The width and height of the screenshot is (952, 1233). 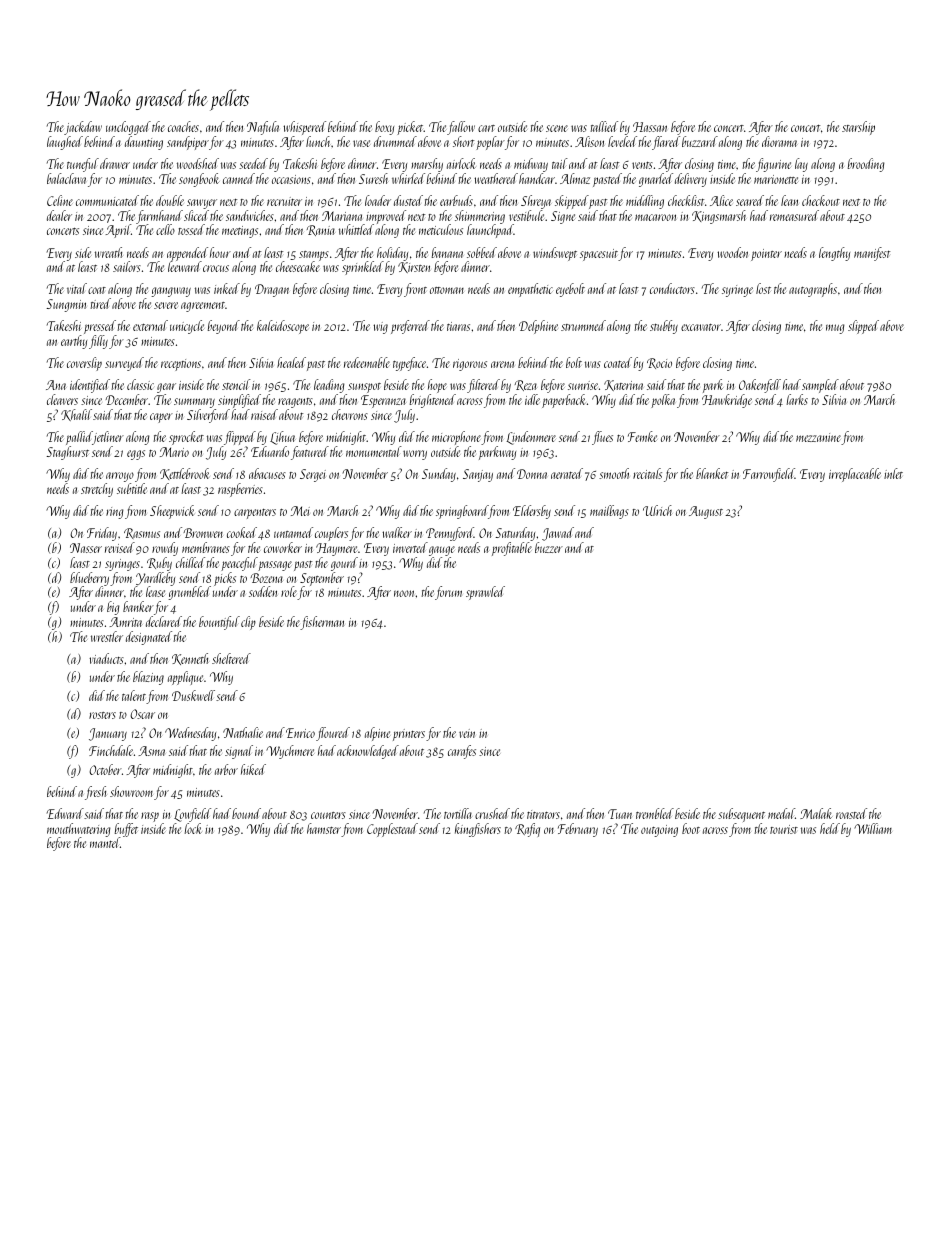 What do you see at coordinates (392, 830) in the screenshot?
I see `Copplestead` at bounding box center [392, 830].
